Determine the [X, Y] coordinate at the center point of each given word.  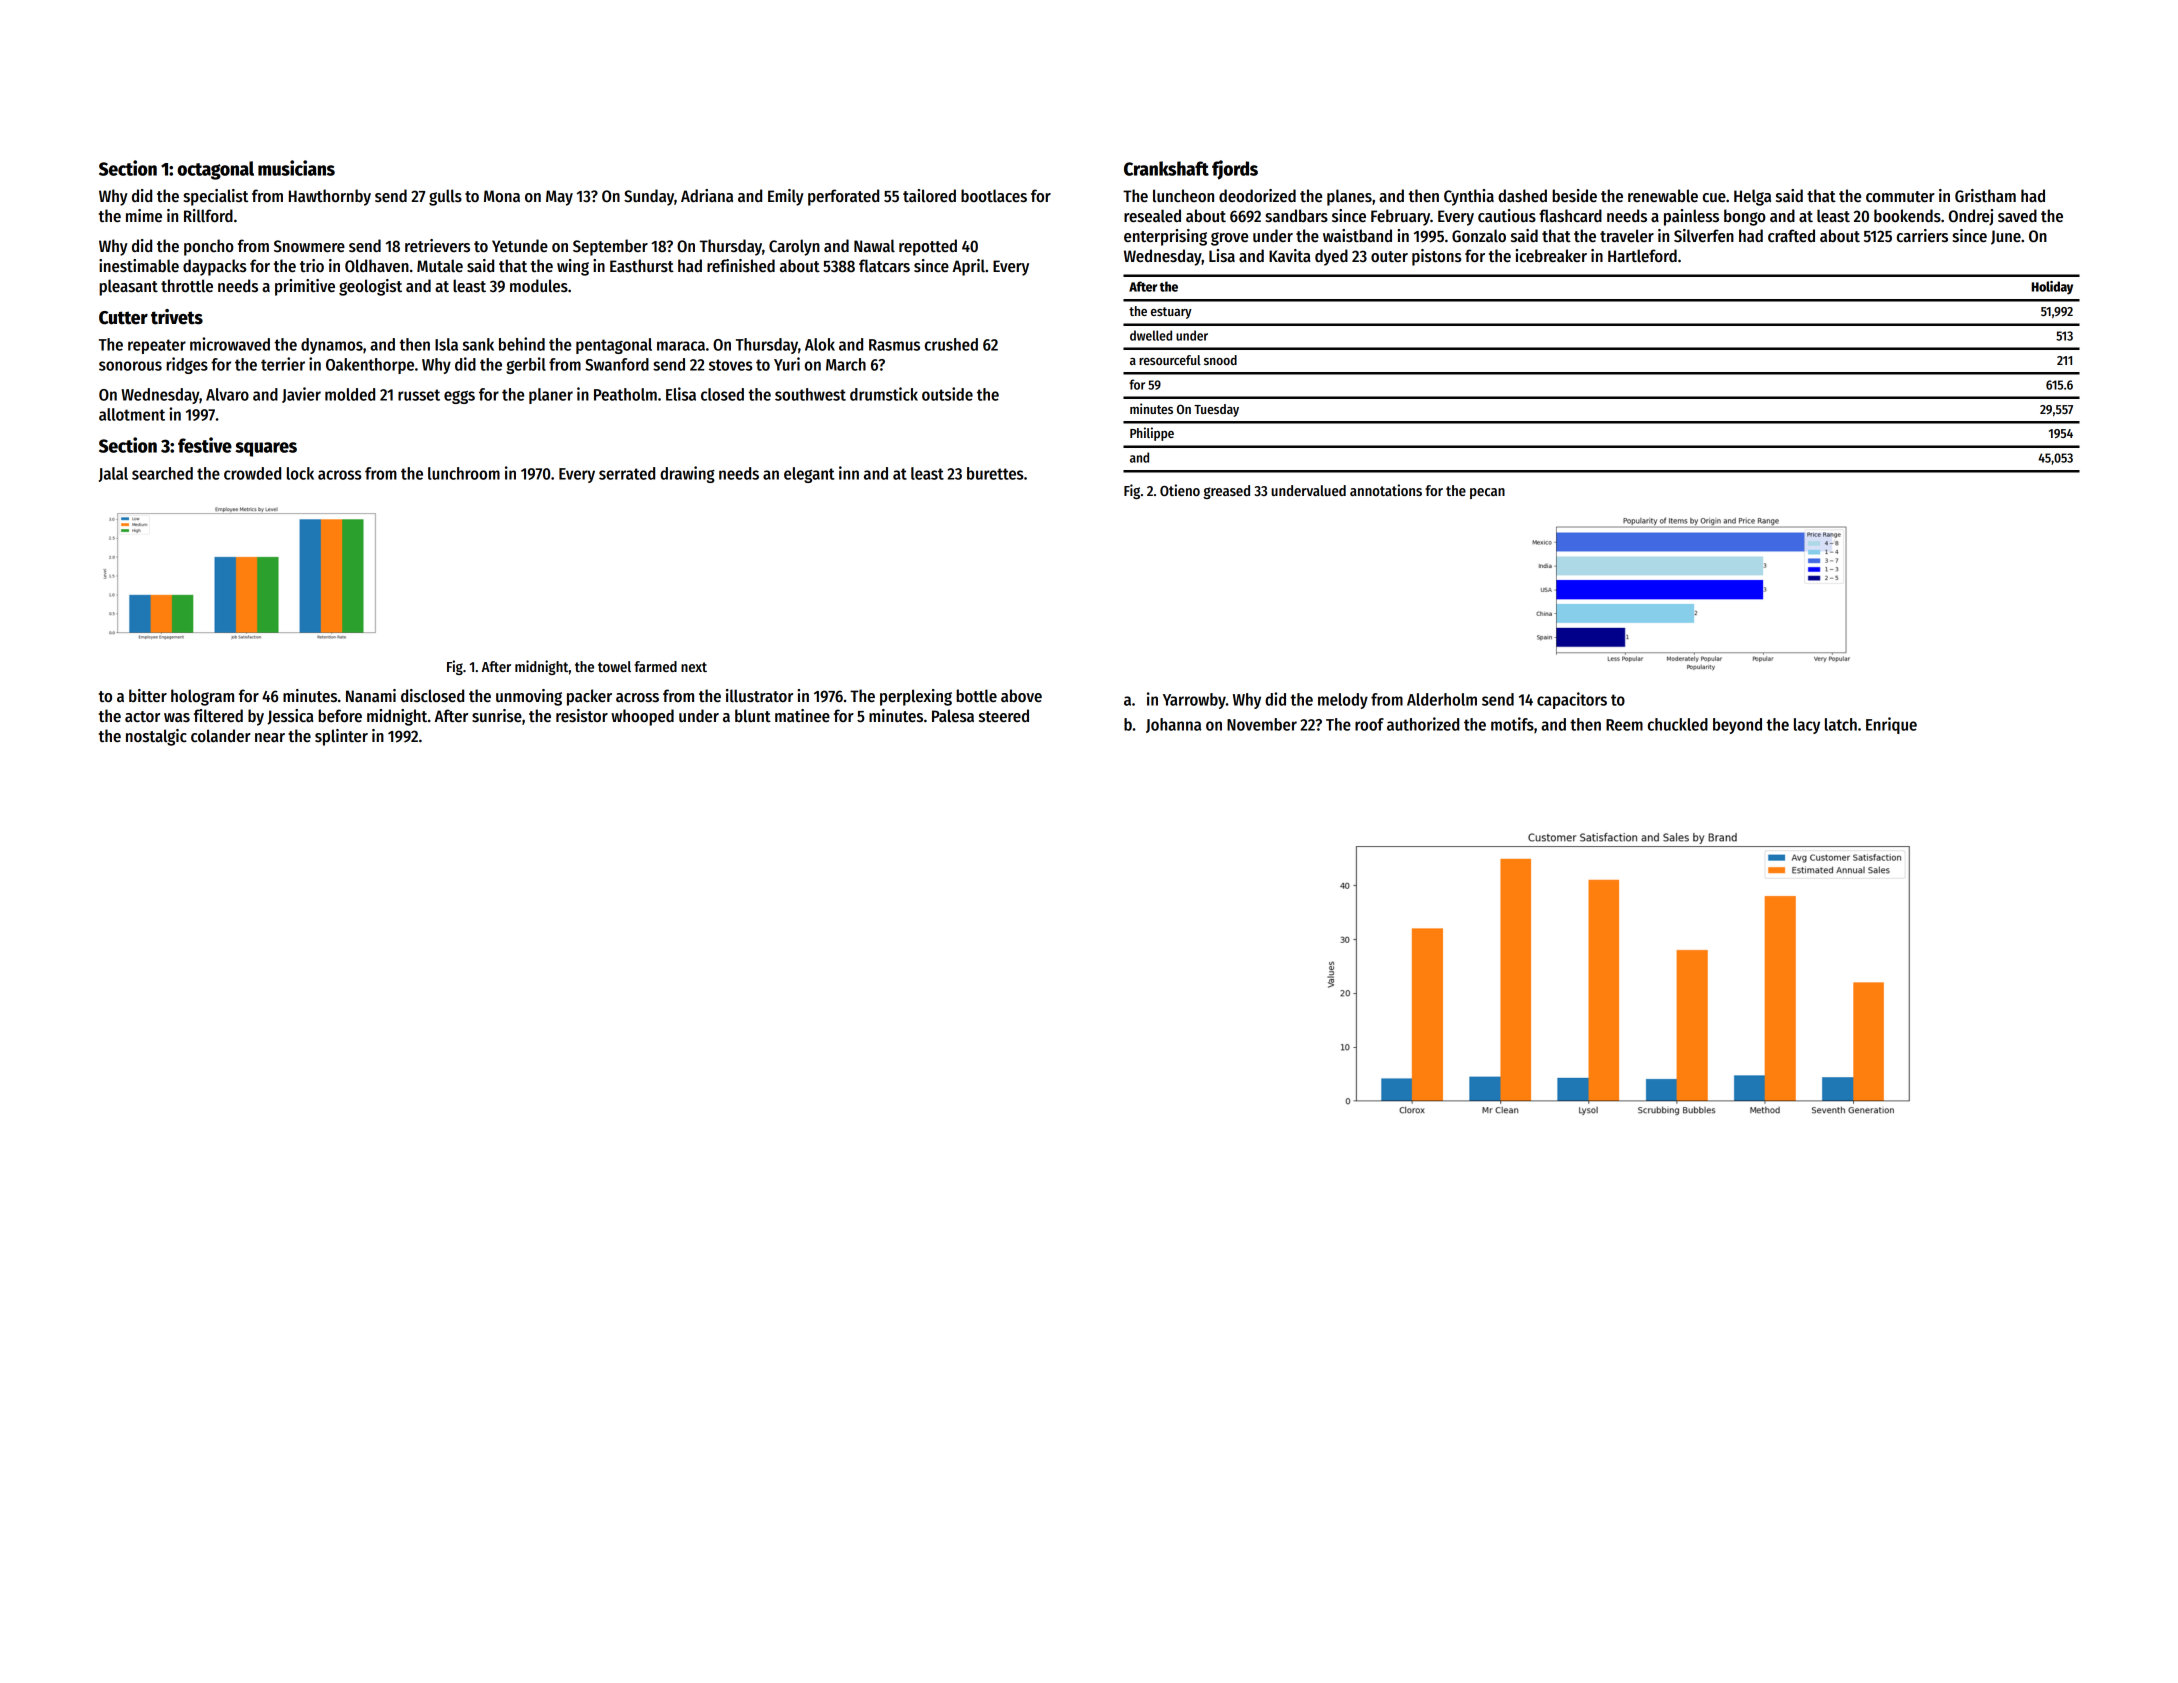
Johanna [1173, 725]
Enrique [1891, 725]
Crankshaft [1166, 168]
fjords [1235, 170]
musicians [296, 168]
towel [614, 666]
